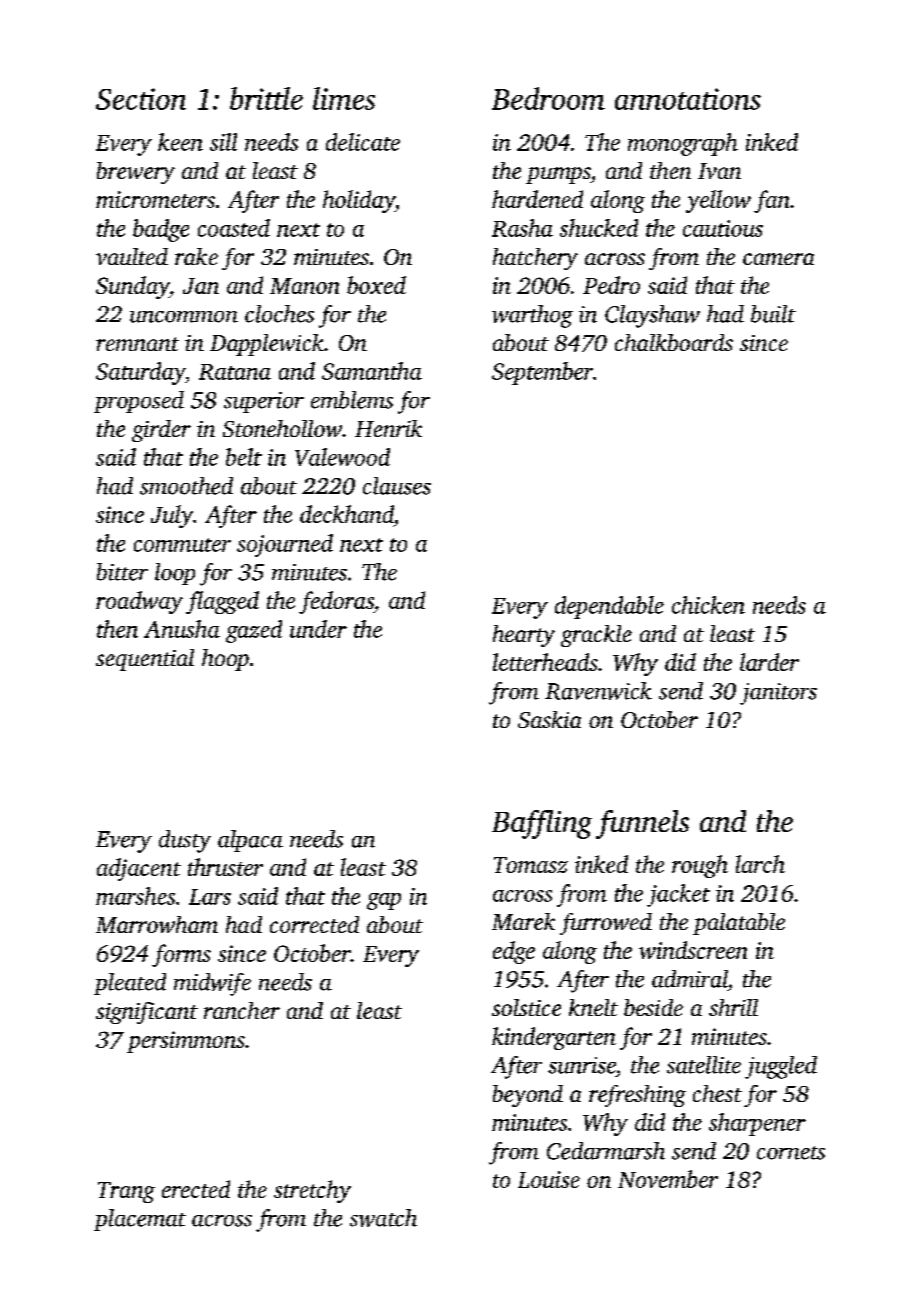 The height and width of the screenshot is (1311, 924). Describe the element at coordinates (266, 98) in the screenshot. I see `brittle` at that location.
